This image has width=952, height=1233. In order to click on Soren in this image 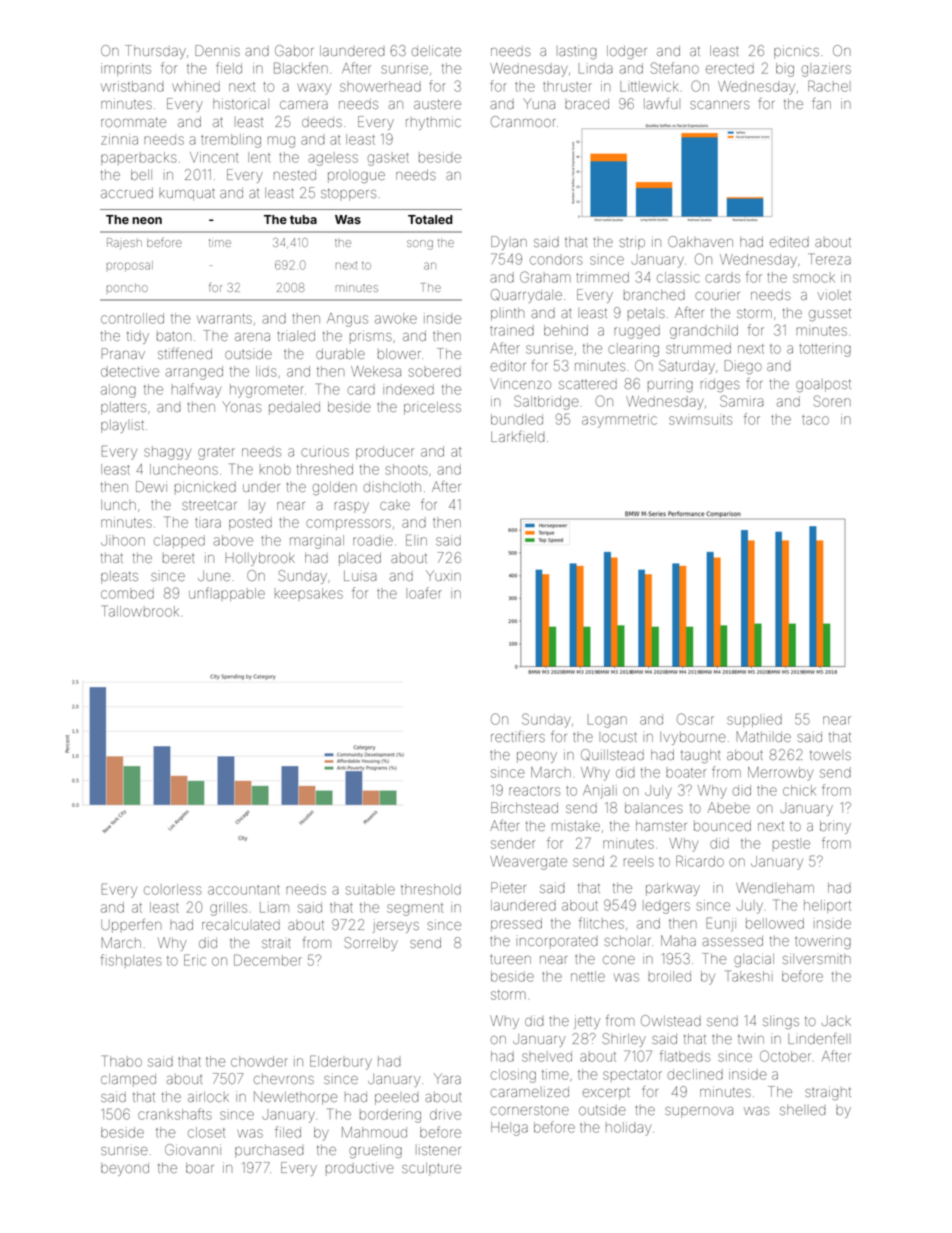, I will do `click(832, 401)`.
